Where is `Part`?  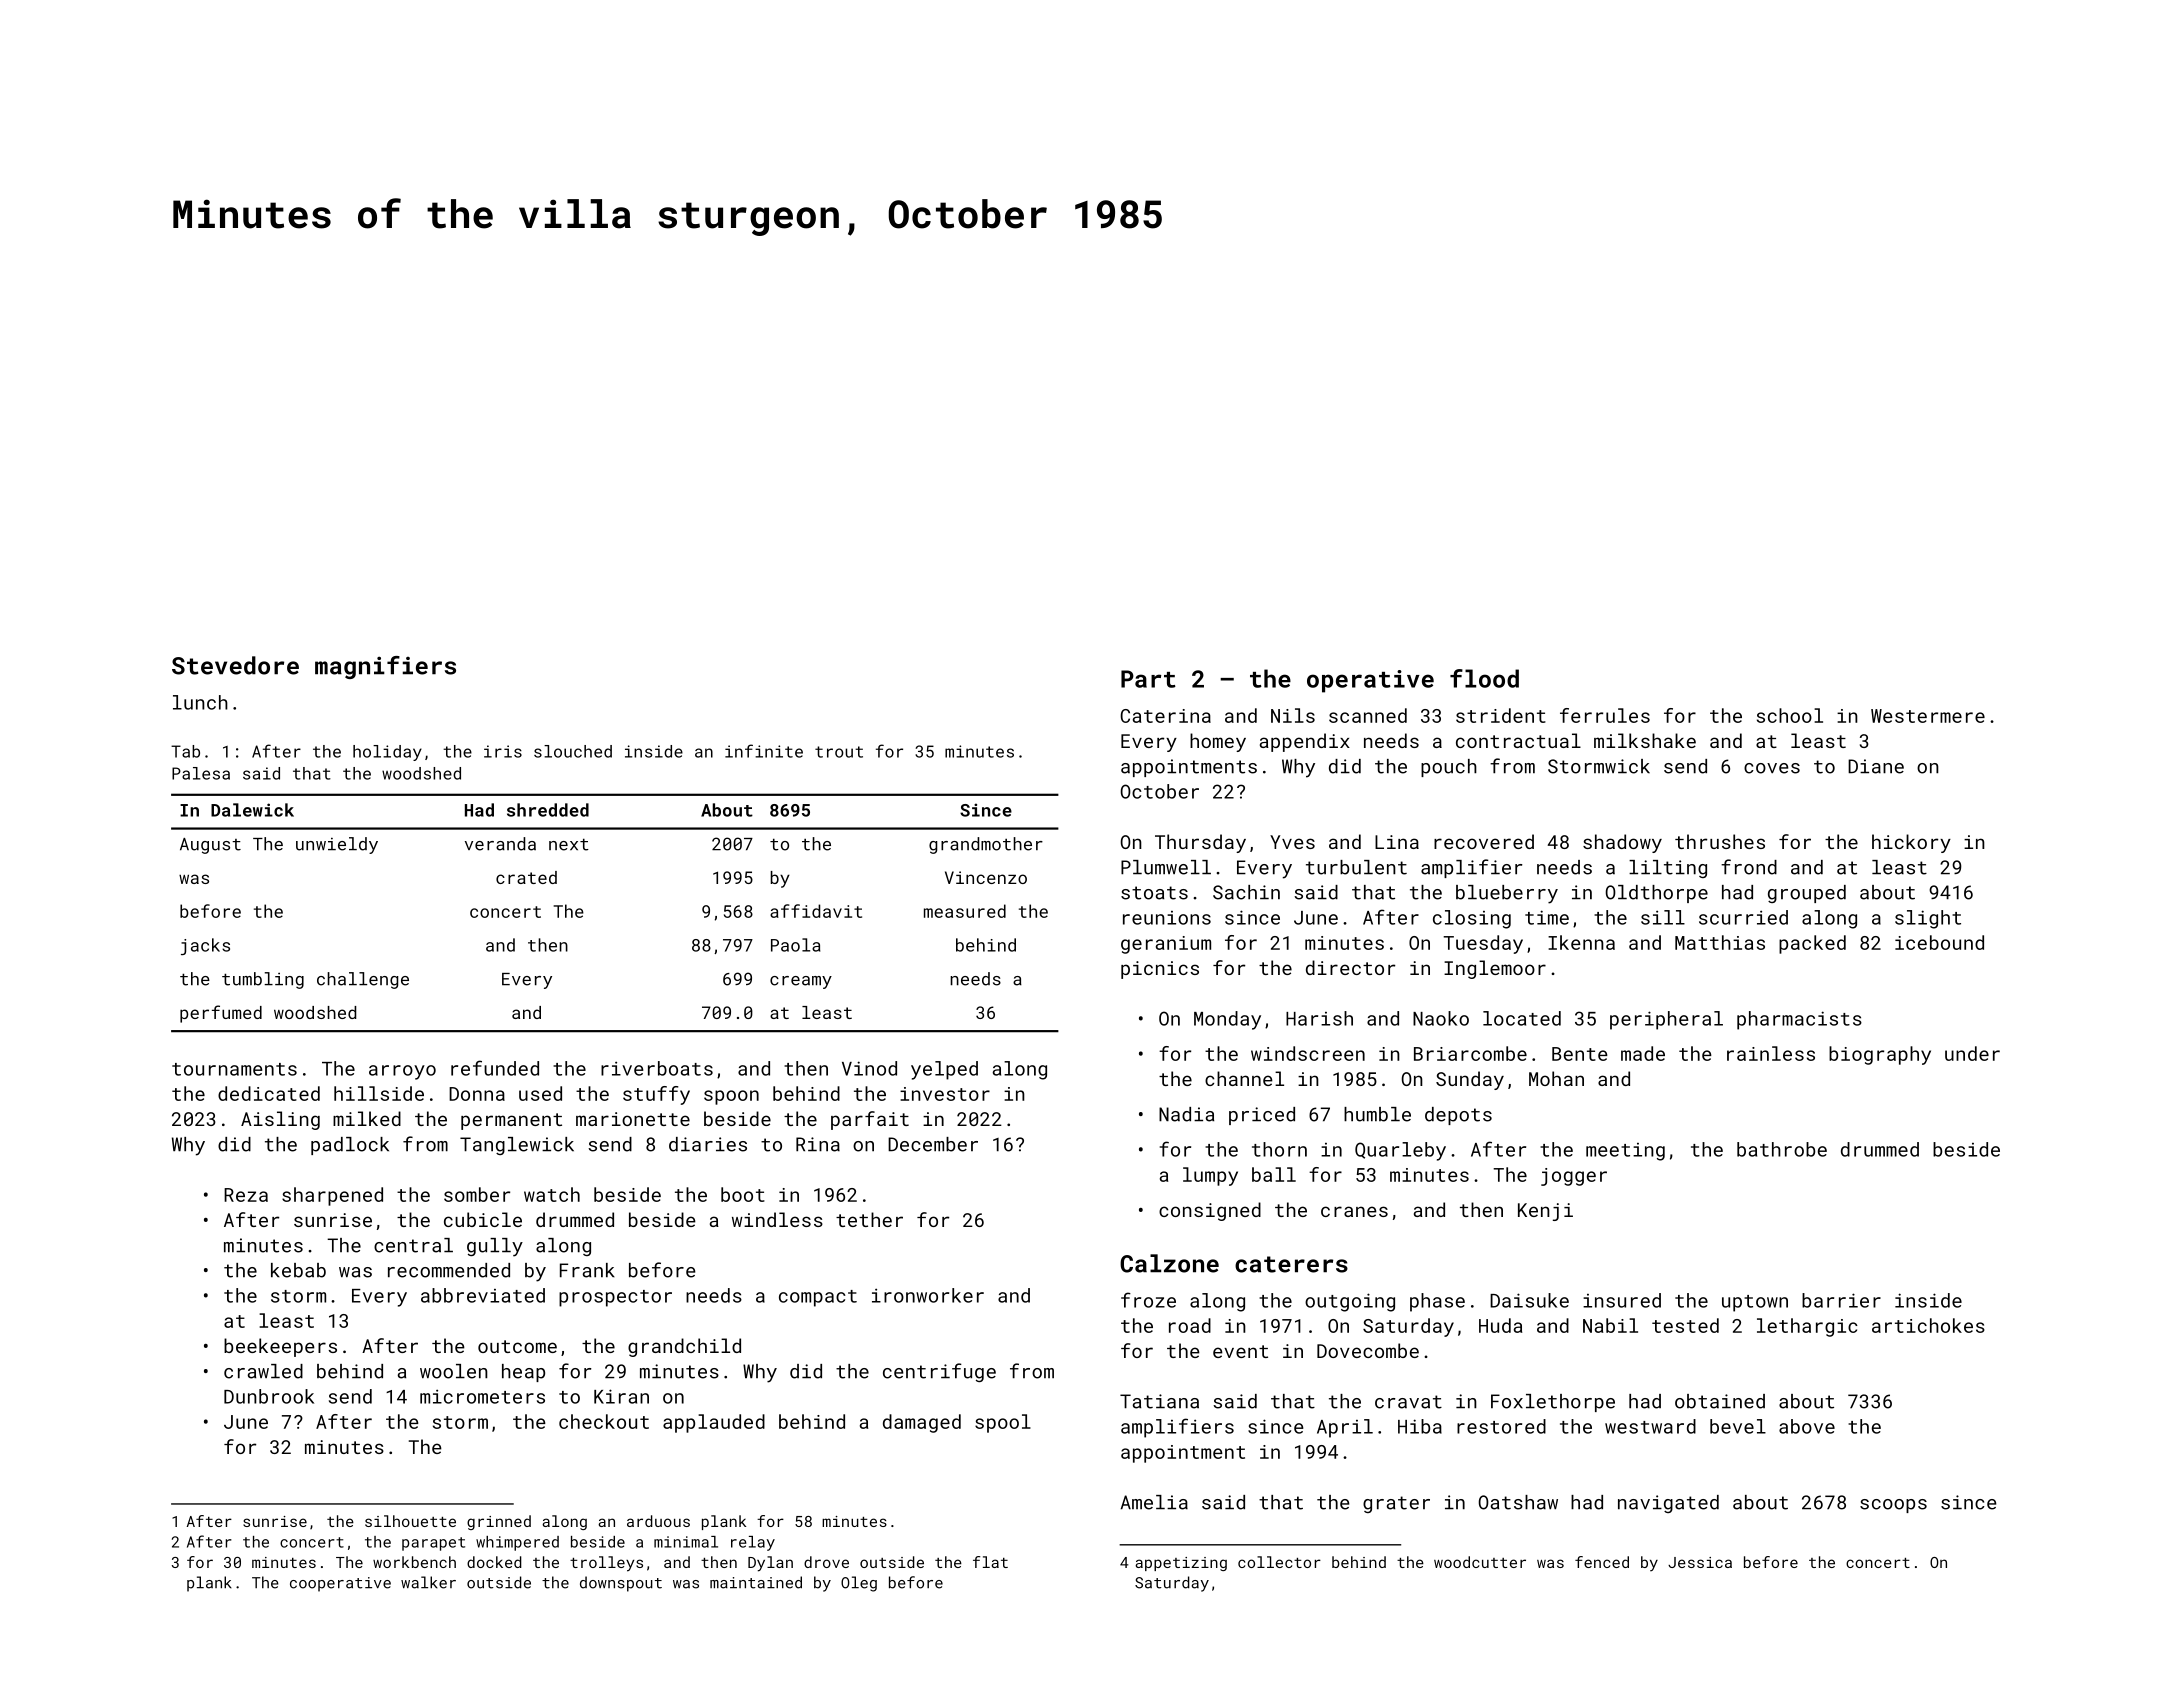 Part is located at coordinates (1148, 679).
